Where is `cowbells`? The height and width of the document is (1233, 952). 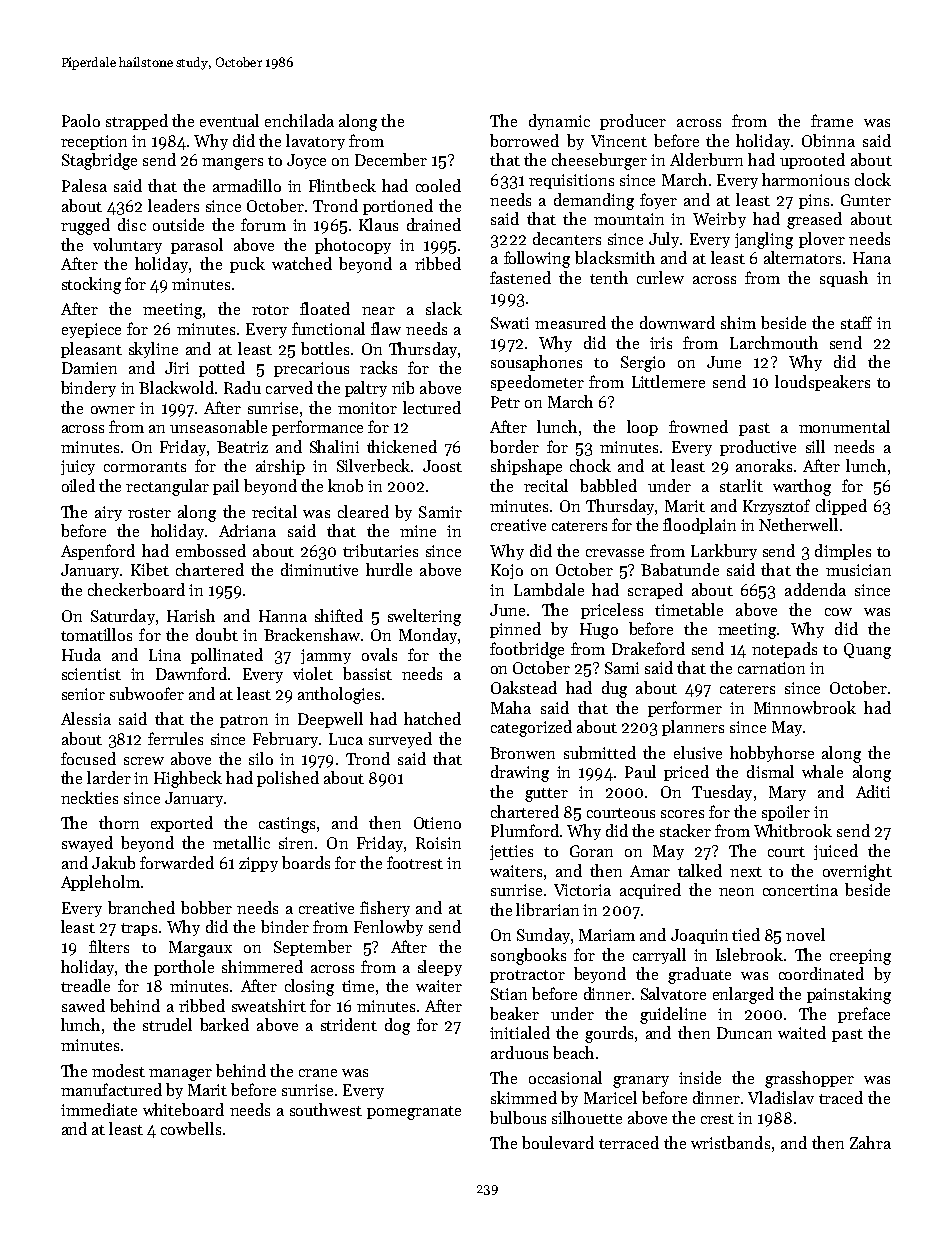
cowbells is located at coordinates (191, 1128).
